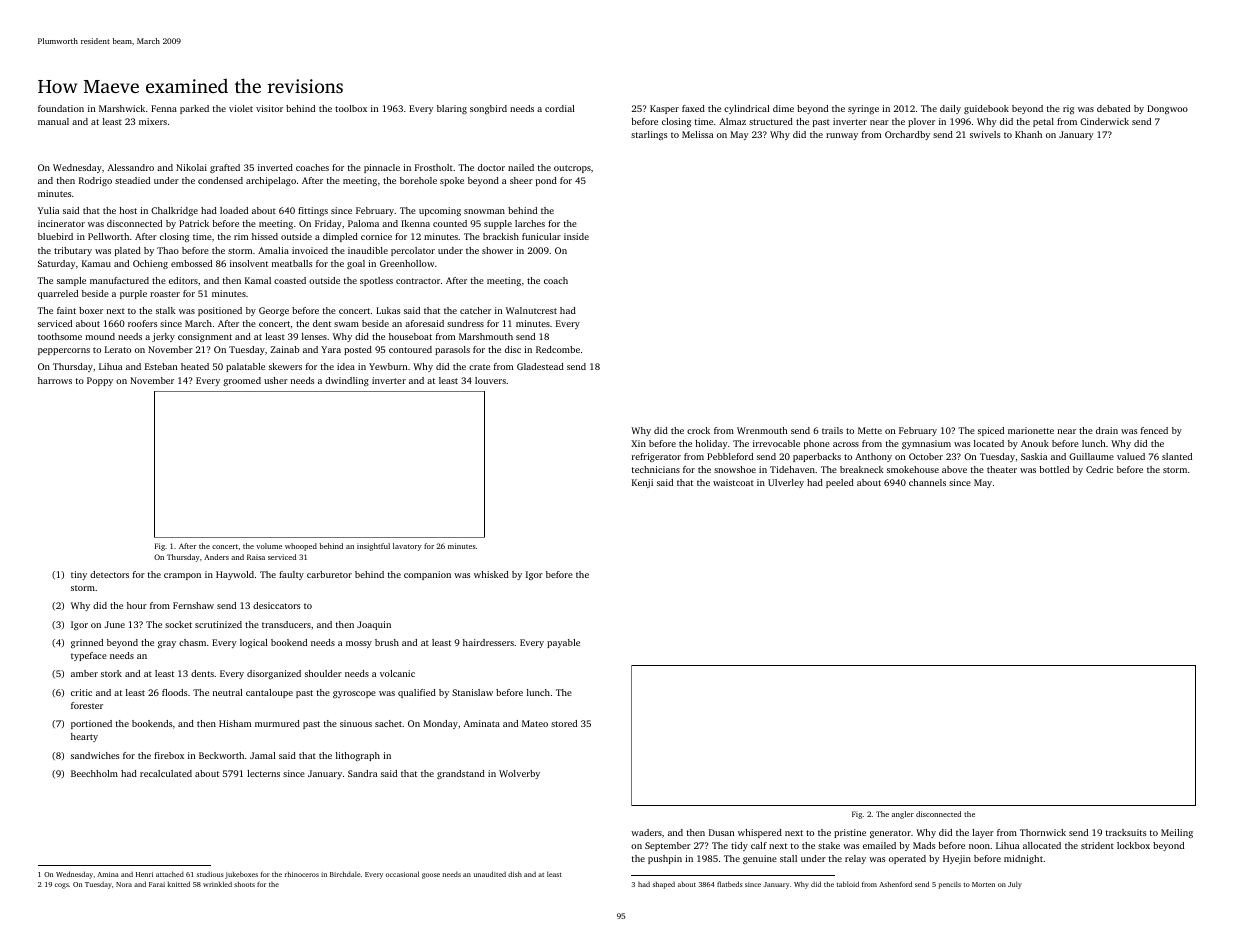 The image size is (1233, 952). Describe the element at coordinates (1104, 121) in the screenshot. I see `Cinderwick` at that location.
